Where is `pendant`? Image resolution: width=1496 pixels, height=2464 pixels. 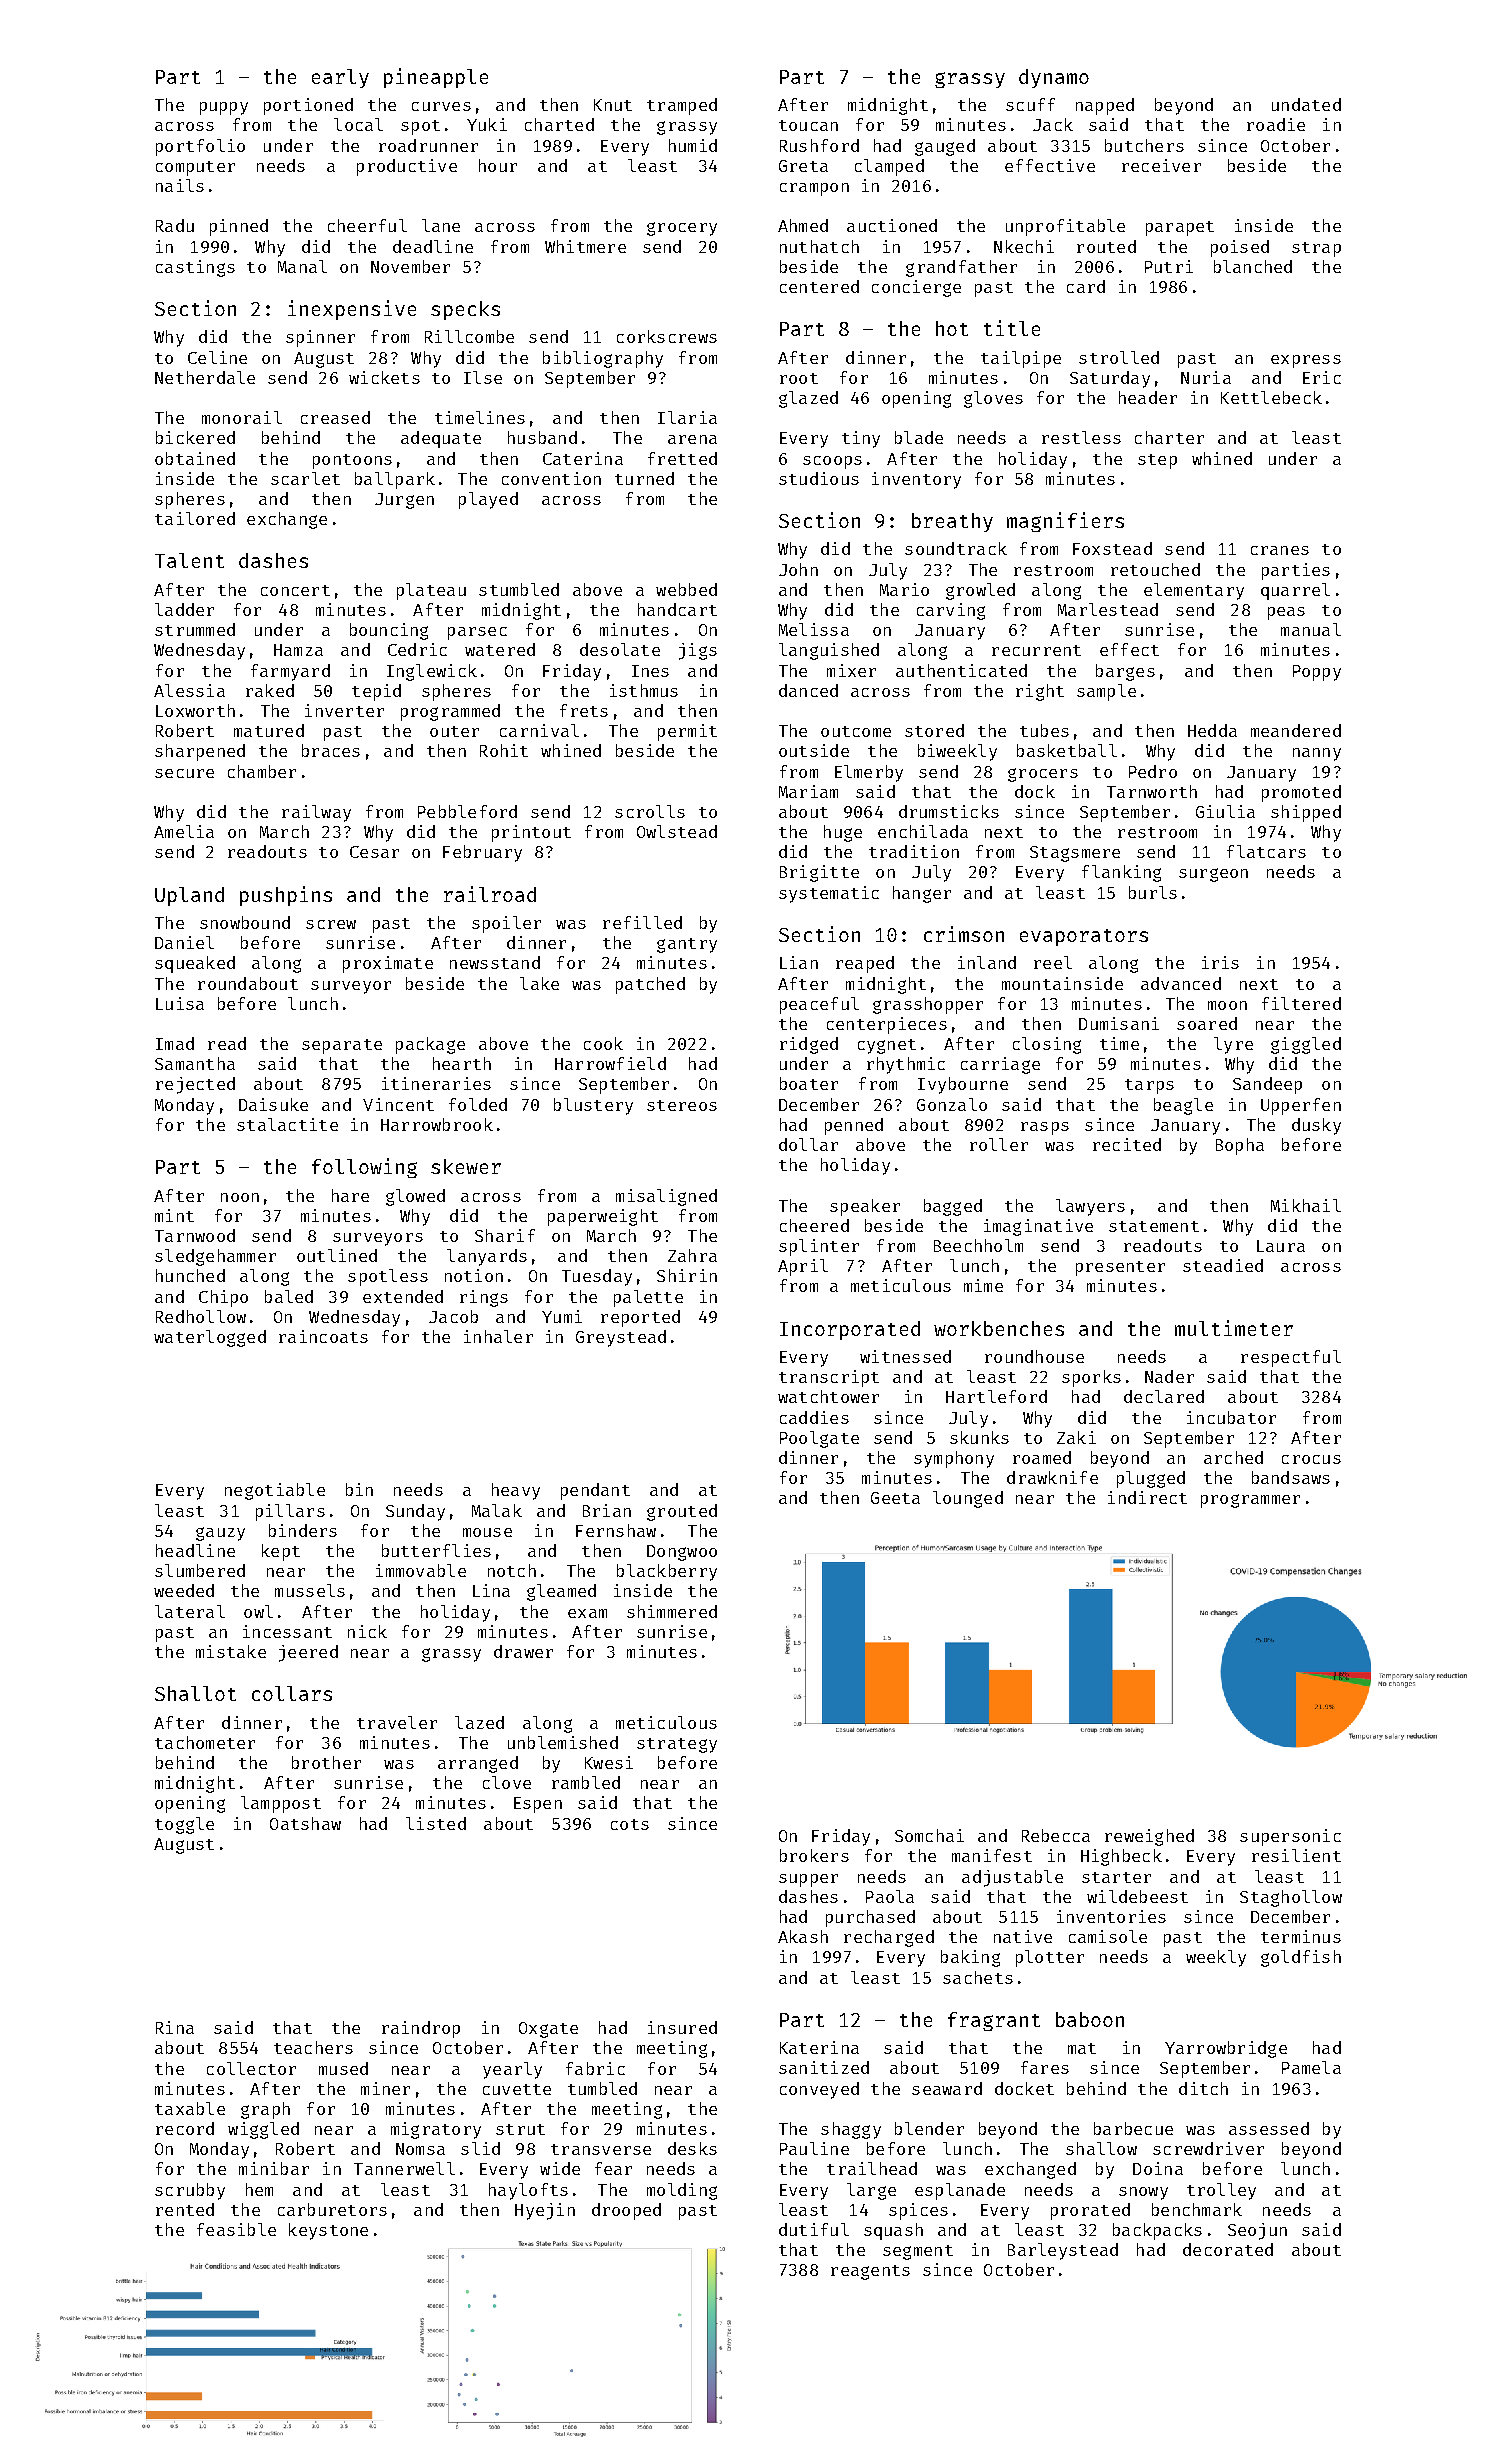 pendant is located at coordinates (595, 1491).
